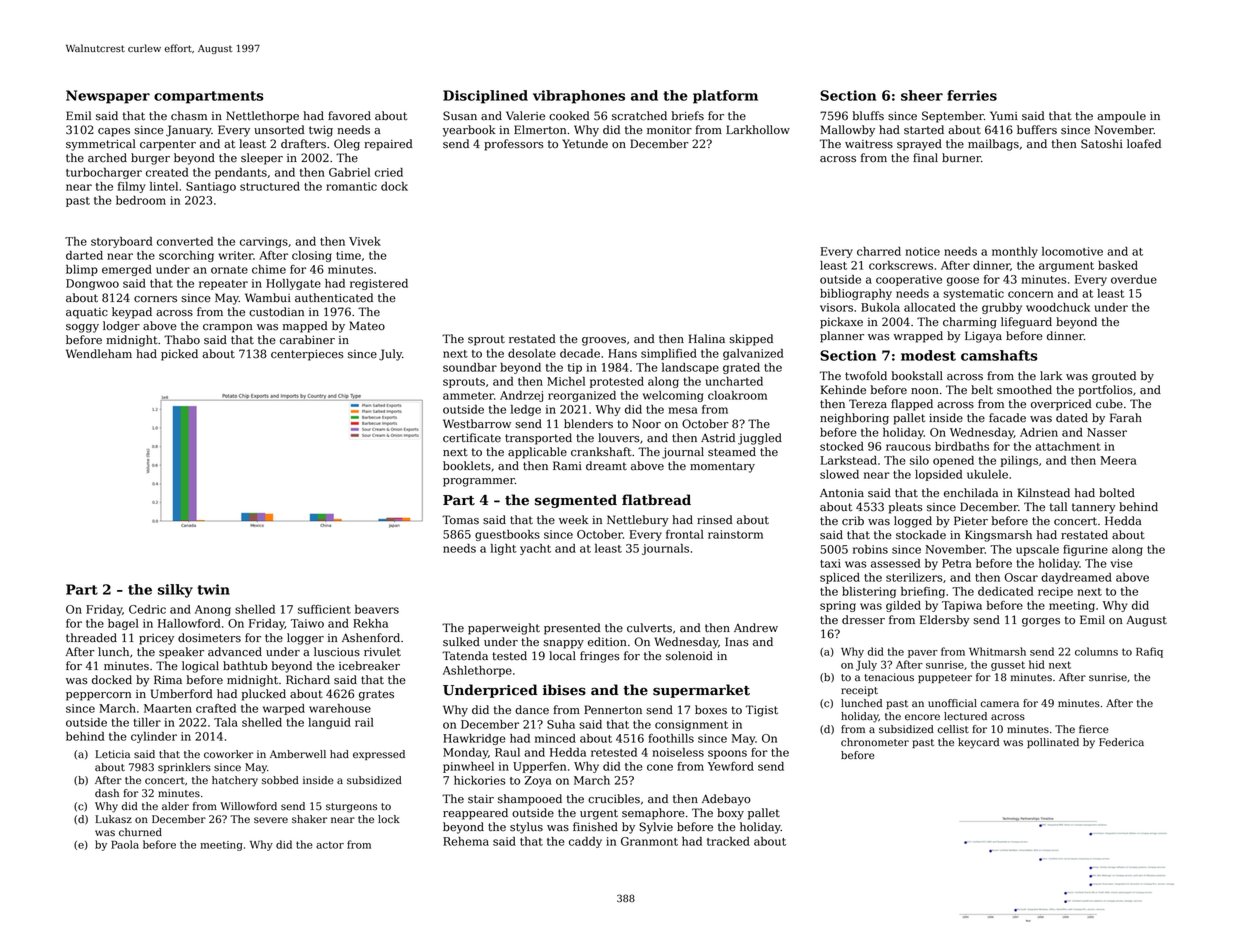 Image resolution: width=1233 pixels, height=952 pixels. I want to click on tracked, so click(728, 841).
